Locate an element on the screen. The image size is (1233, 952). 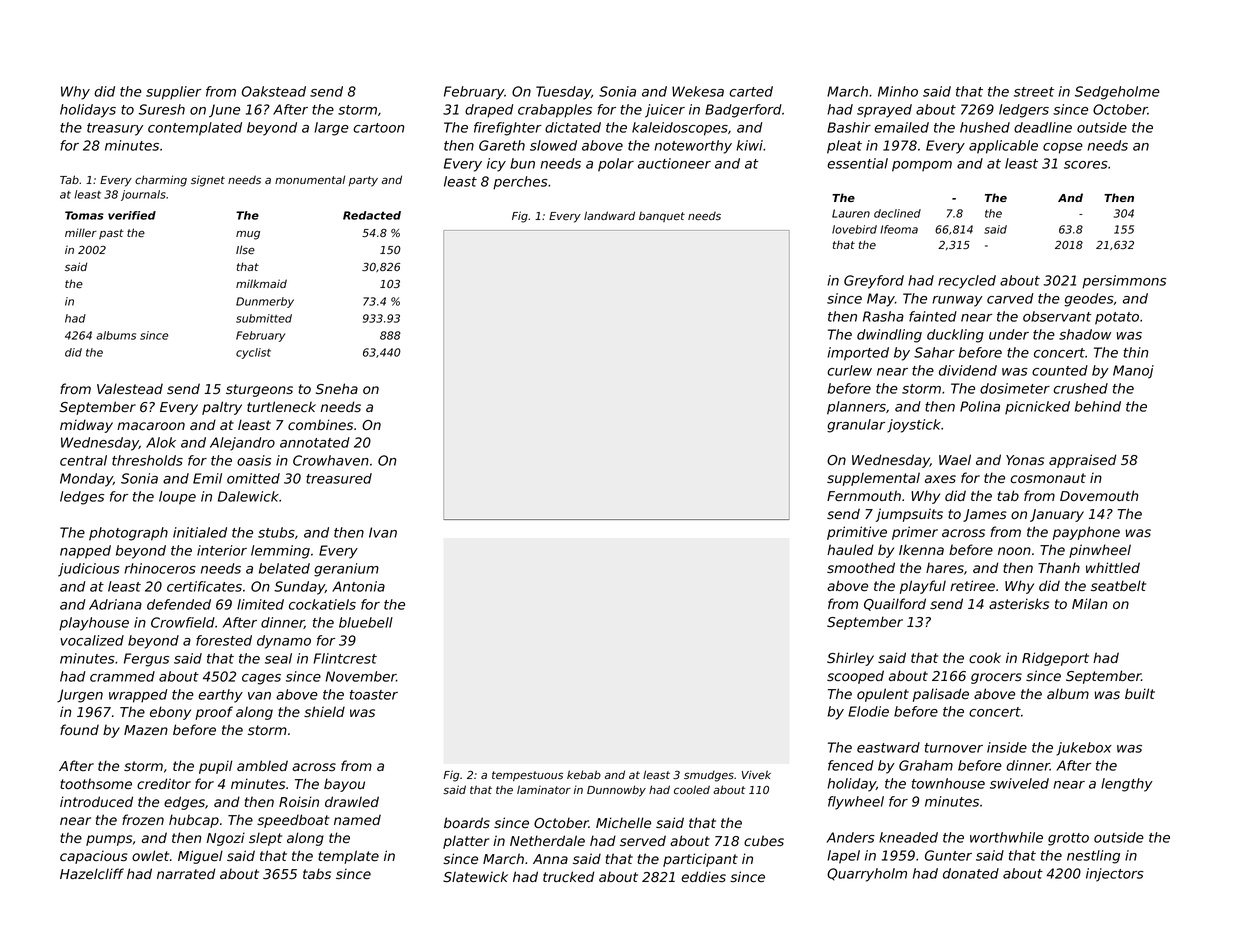
appraised is located at coordinates (1082, 461).
